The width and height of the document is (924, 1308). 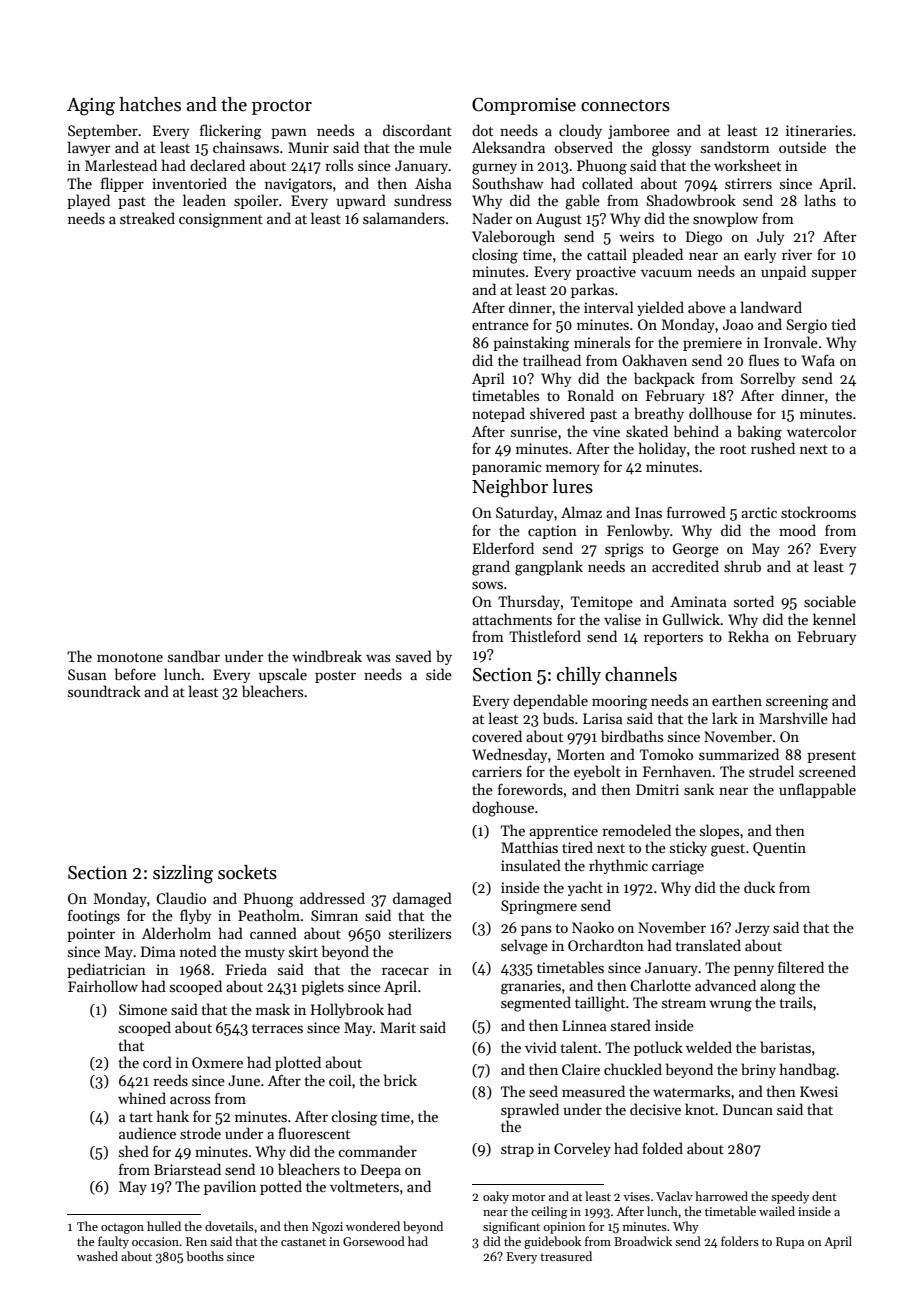 I want to click on premiere, so click(x=712, y=344).
